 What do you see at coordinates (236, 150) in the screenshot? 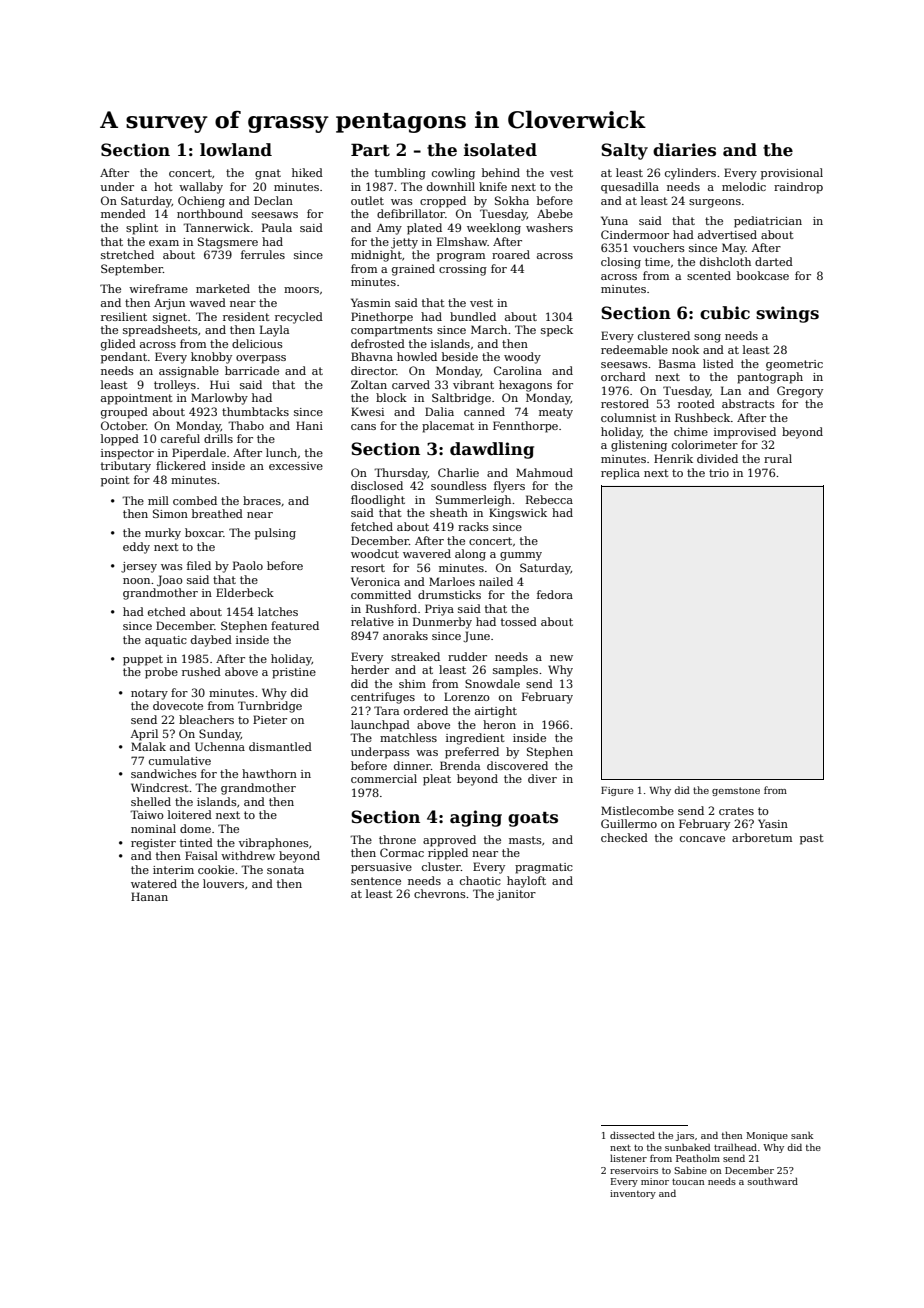
I see `lowland` at bounding box center [236, 150].
